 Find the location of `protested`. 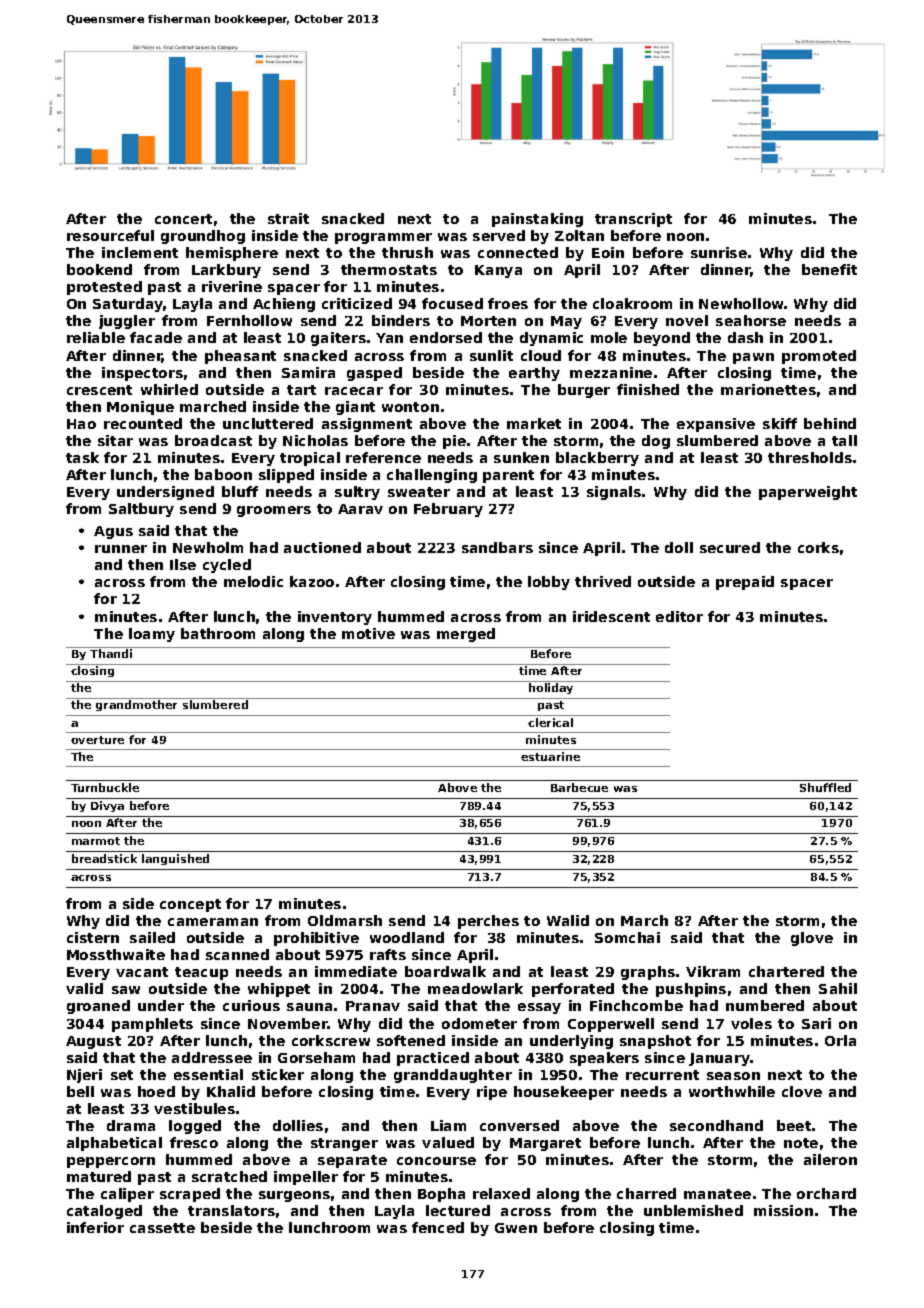

protested is located at coordinates (104, 288).
